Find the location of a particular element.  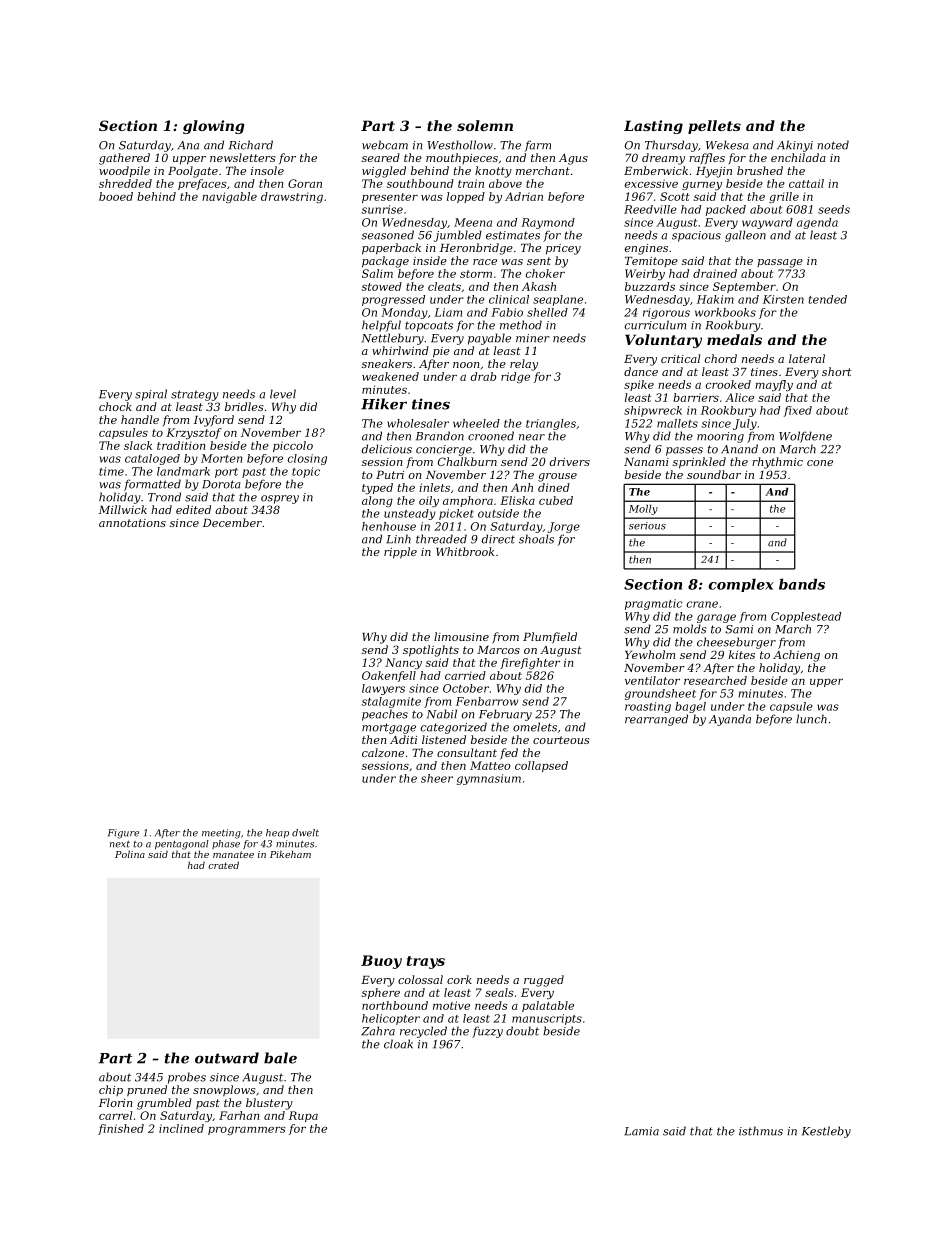

shoals is located at coordinates (536, 539).
